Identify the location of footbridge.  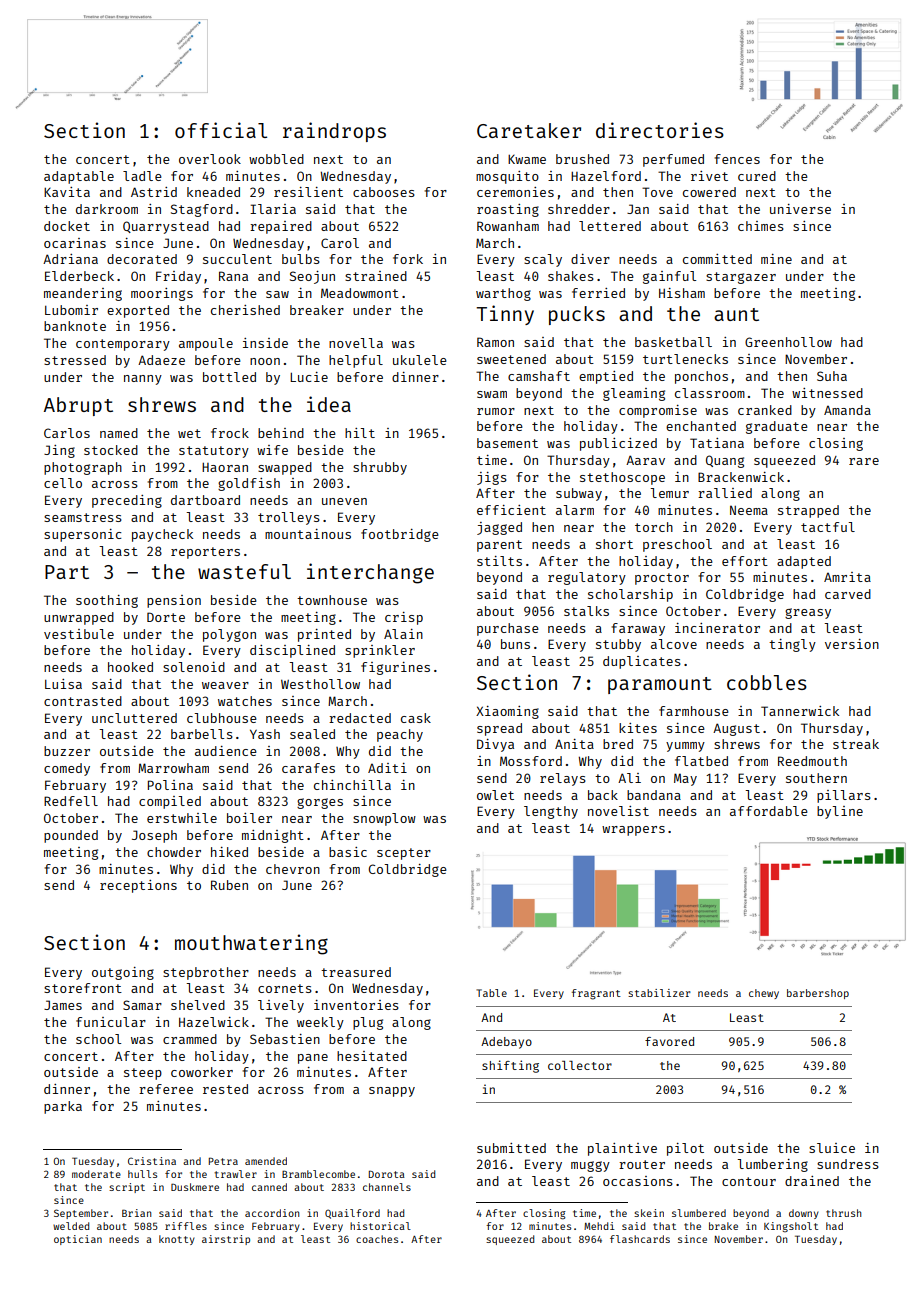
(400, 535).
